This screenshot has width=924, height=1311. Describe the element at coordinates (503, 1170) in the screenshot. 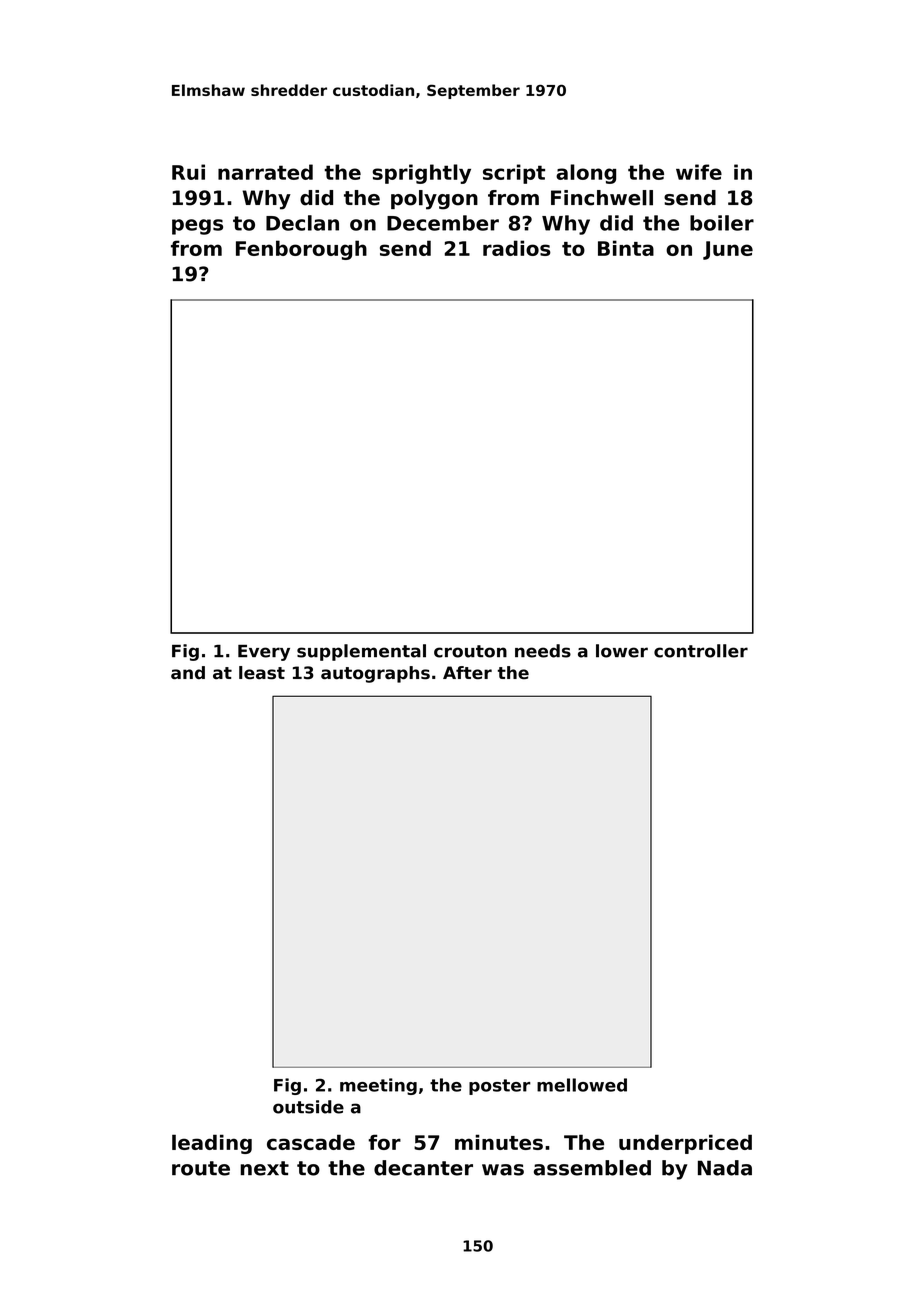

I see `was` at that location.
